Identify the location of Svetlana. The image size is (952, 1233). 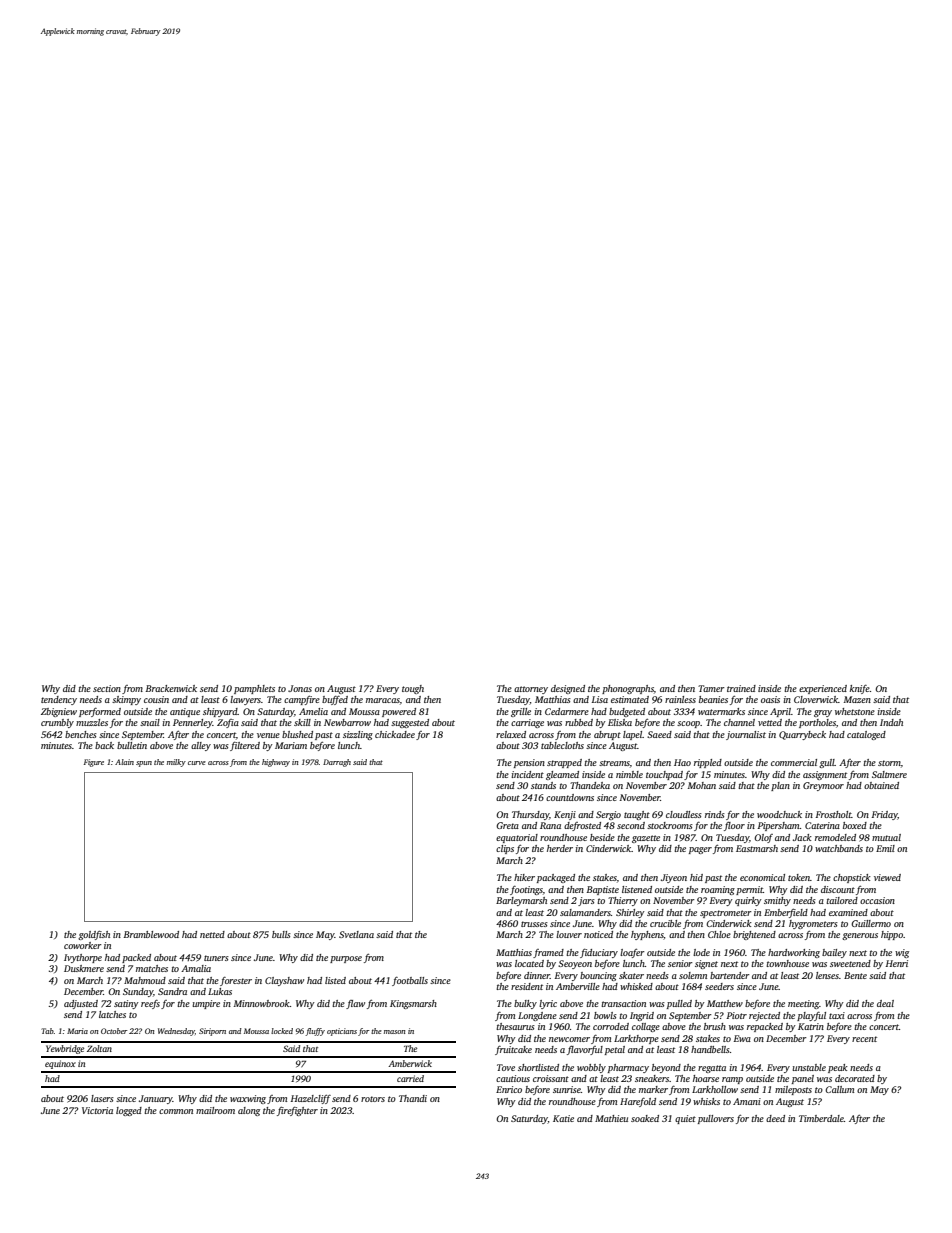
(356, 934).
